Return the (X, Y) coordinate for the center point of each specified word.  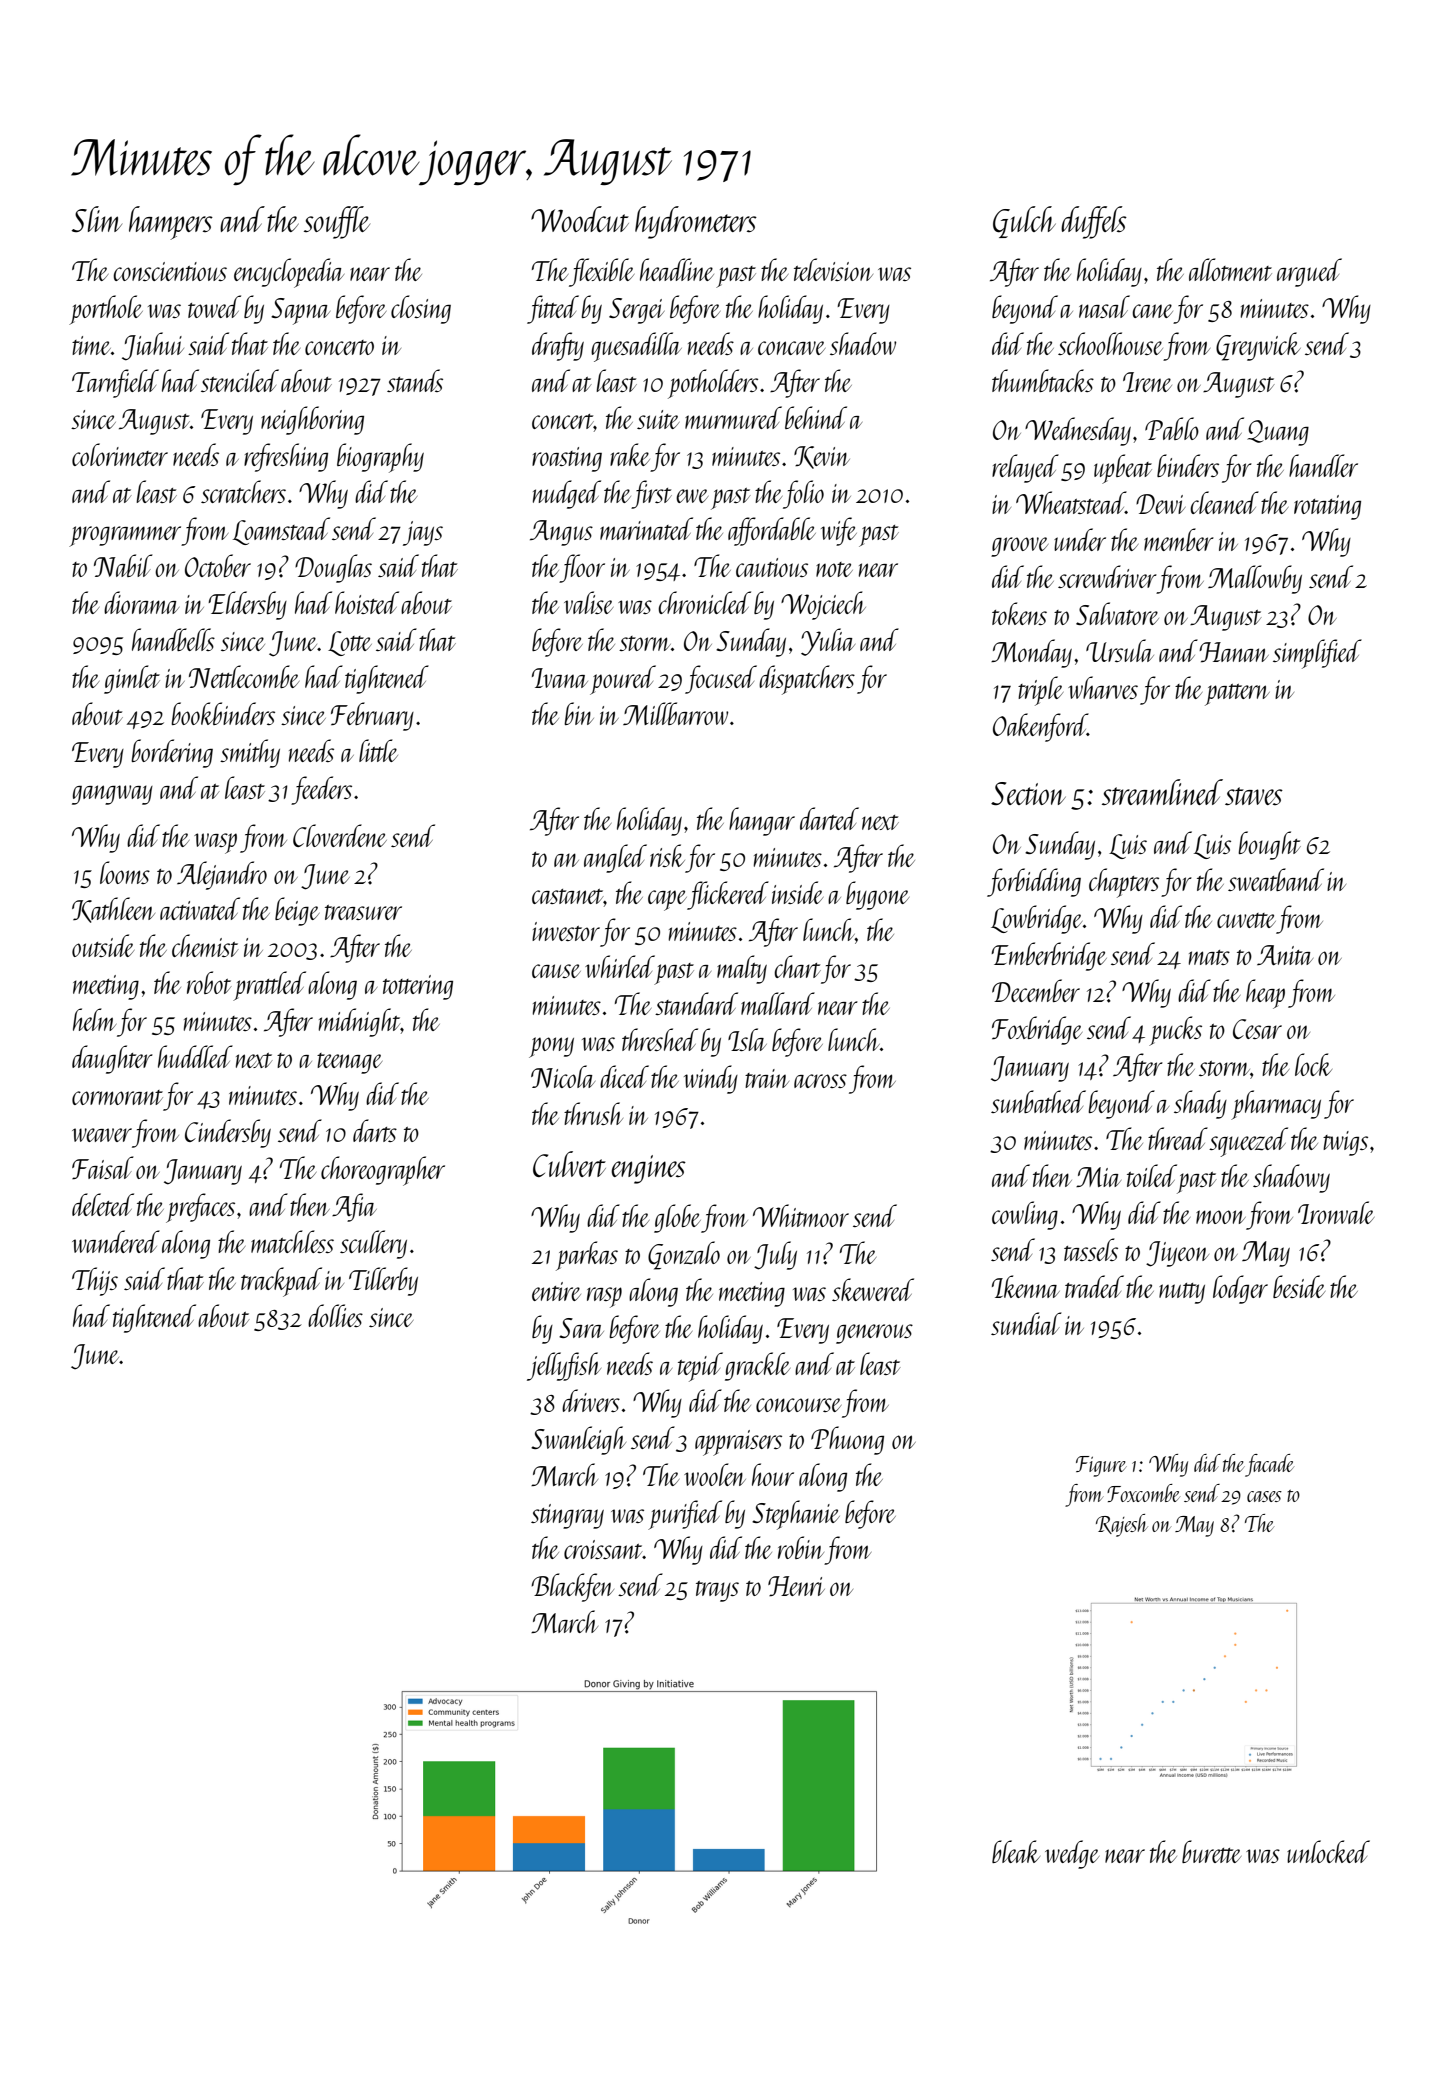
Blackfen (572, 1587)
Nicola (563, 1076)
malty (742, 969)
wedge (1072, 1854)
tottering (418, 987)
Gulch (1024, 222)
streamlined (1162, 792)
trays (717, 1591)
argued (1309, 272)
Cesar (1257, 1029)
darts (375, 1130)
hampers (171, 223)
